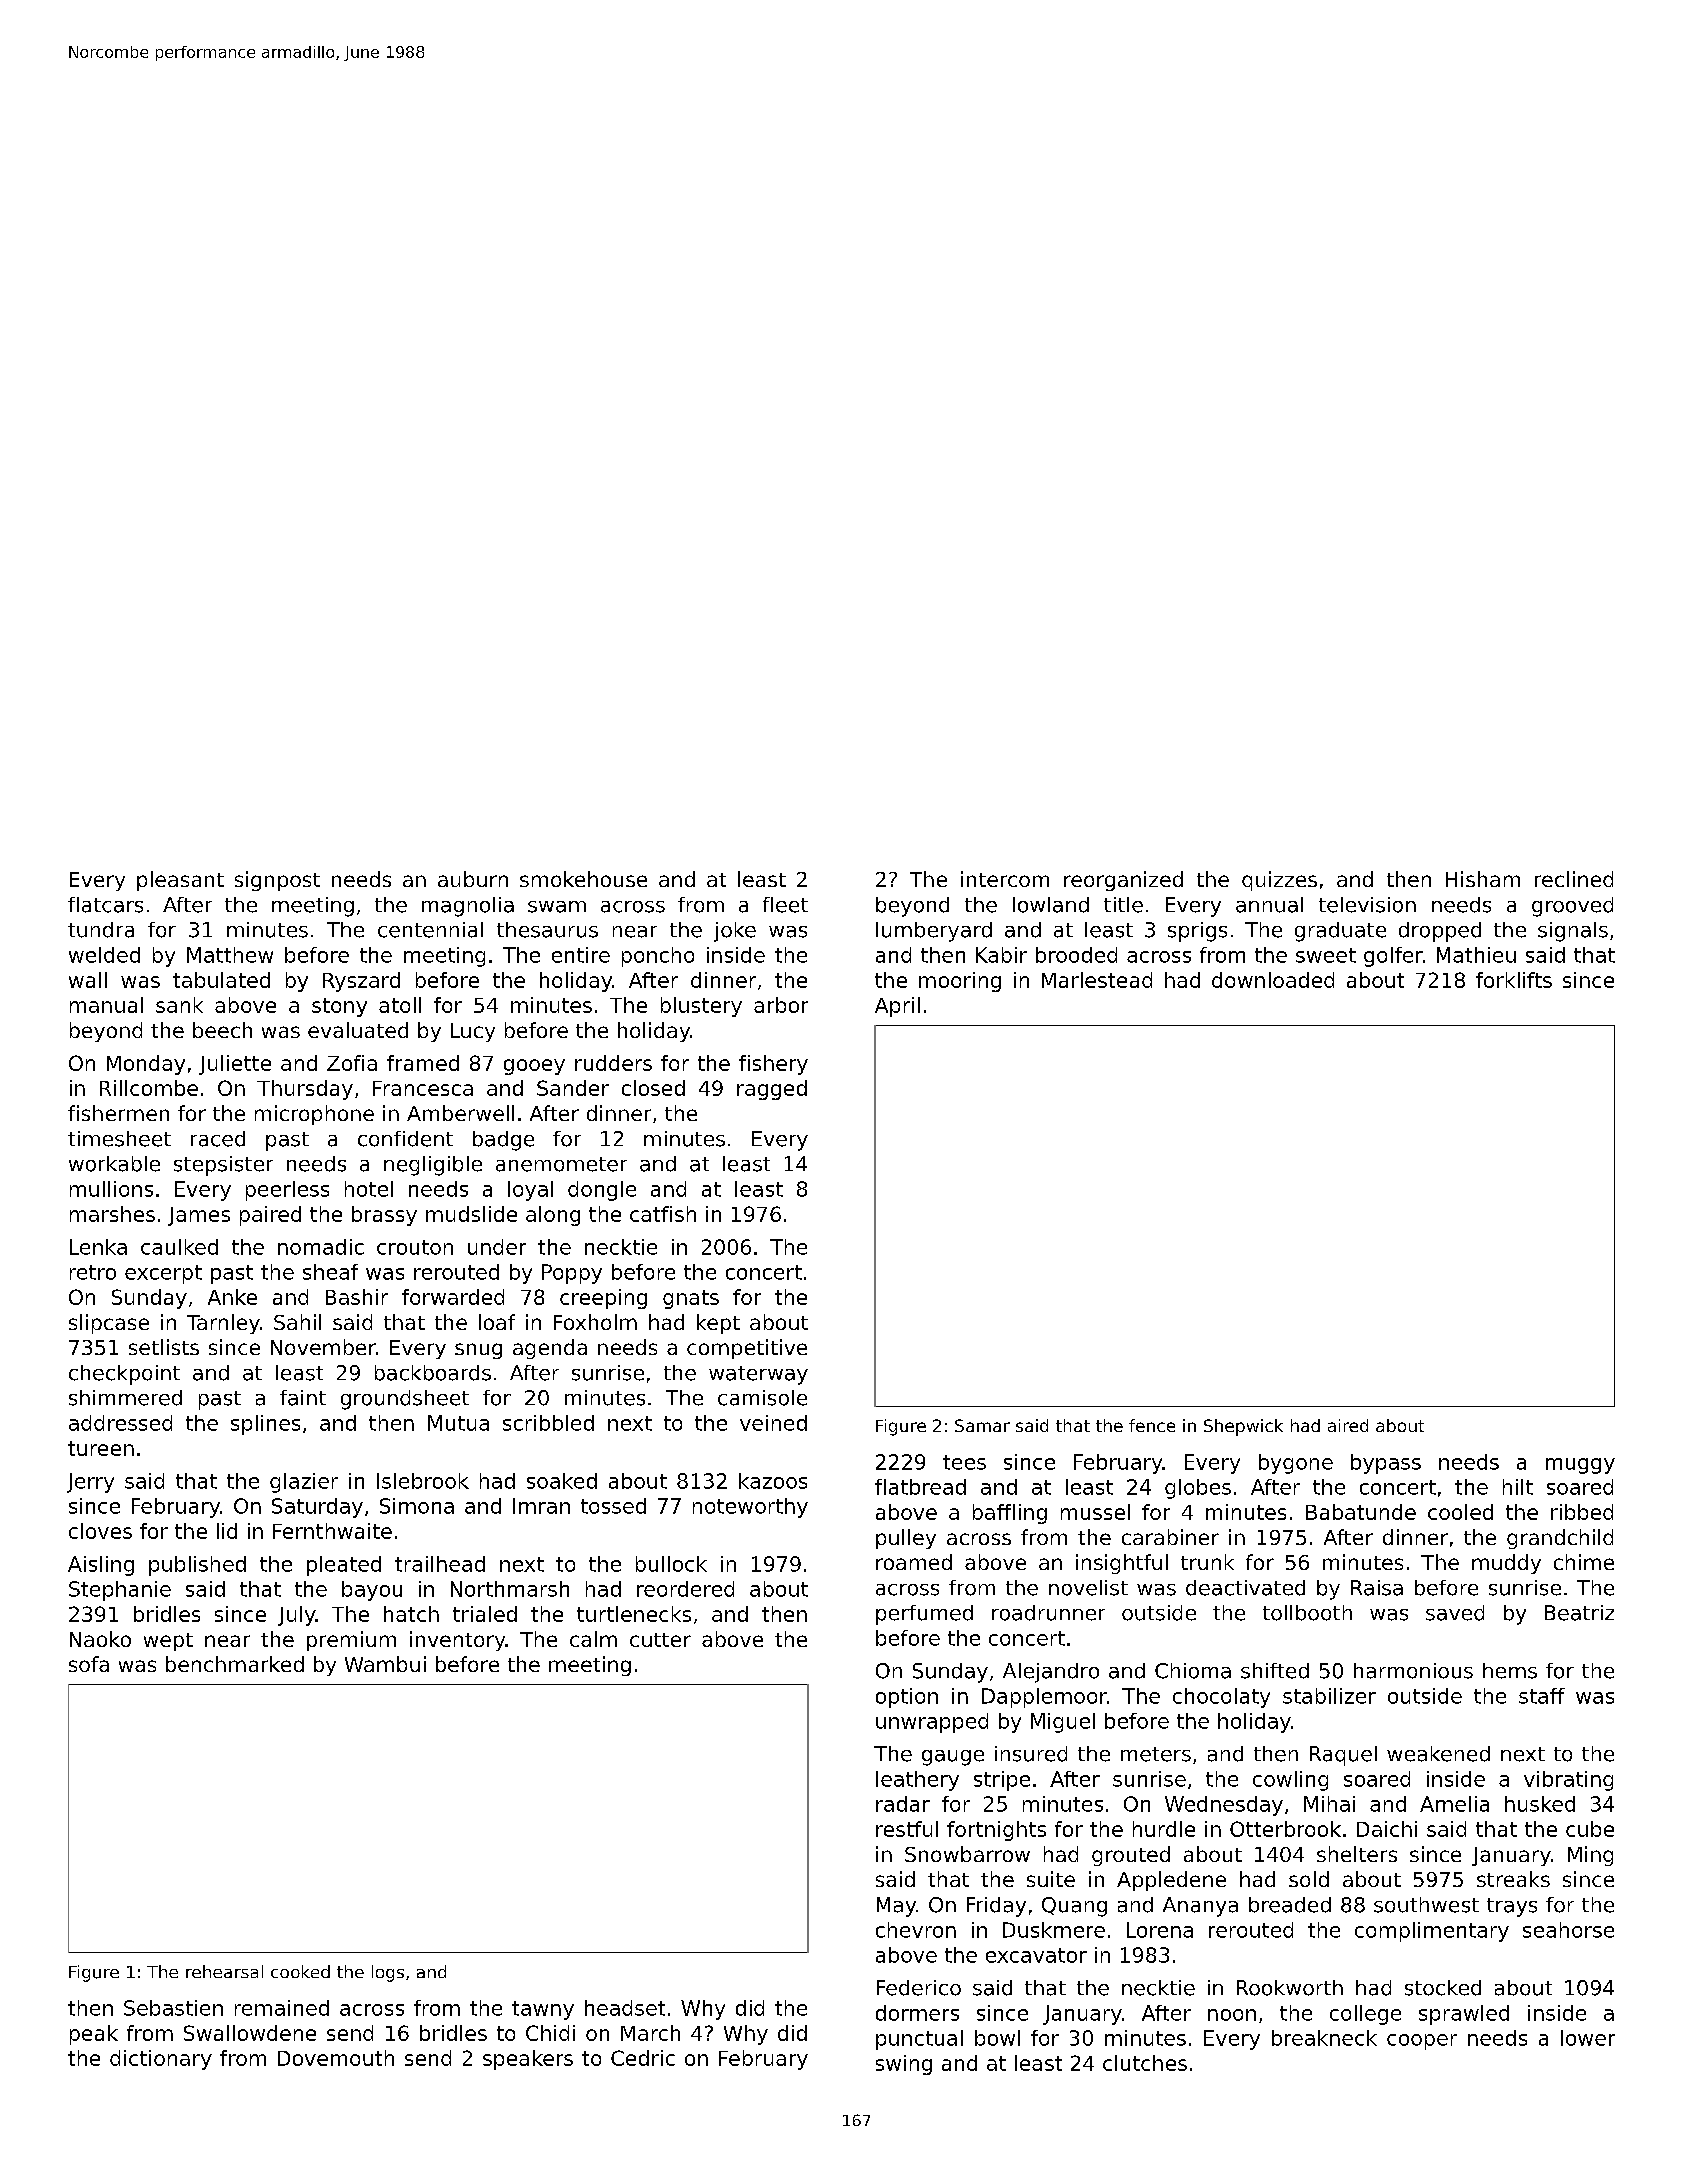  Describe the element at coordinates (1290, 1781) in the screenshot. I see `cowling` at that location.
